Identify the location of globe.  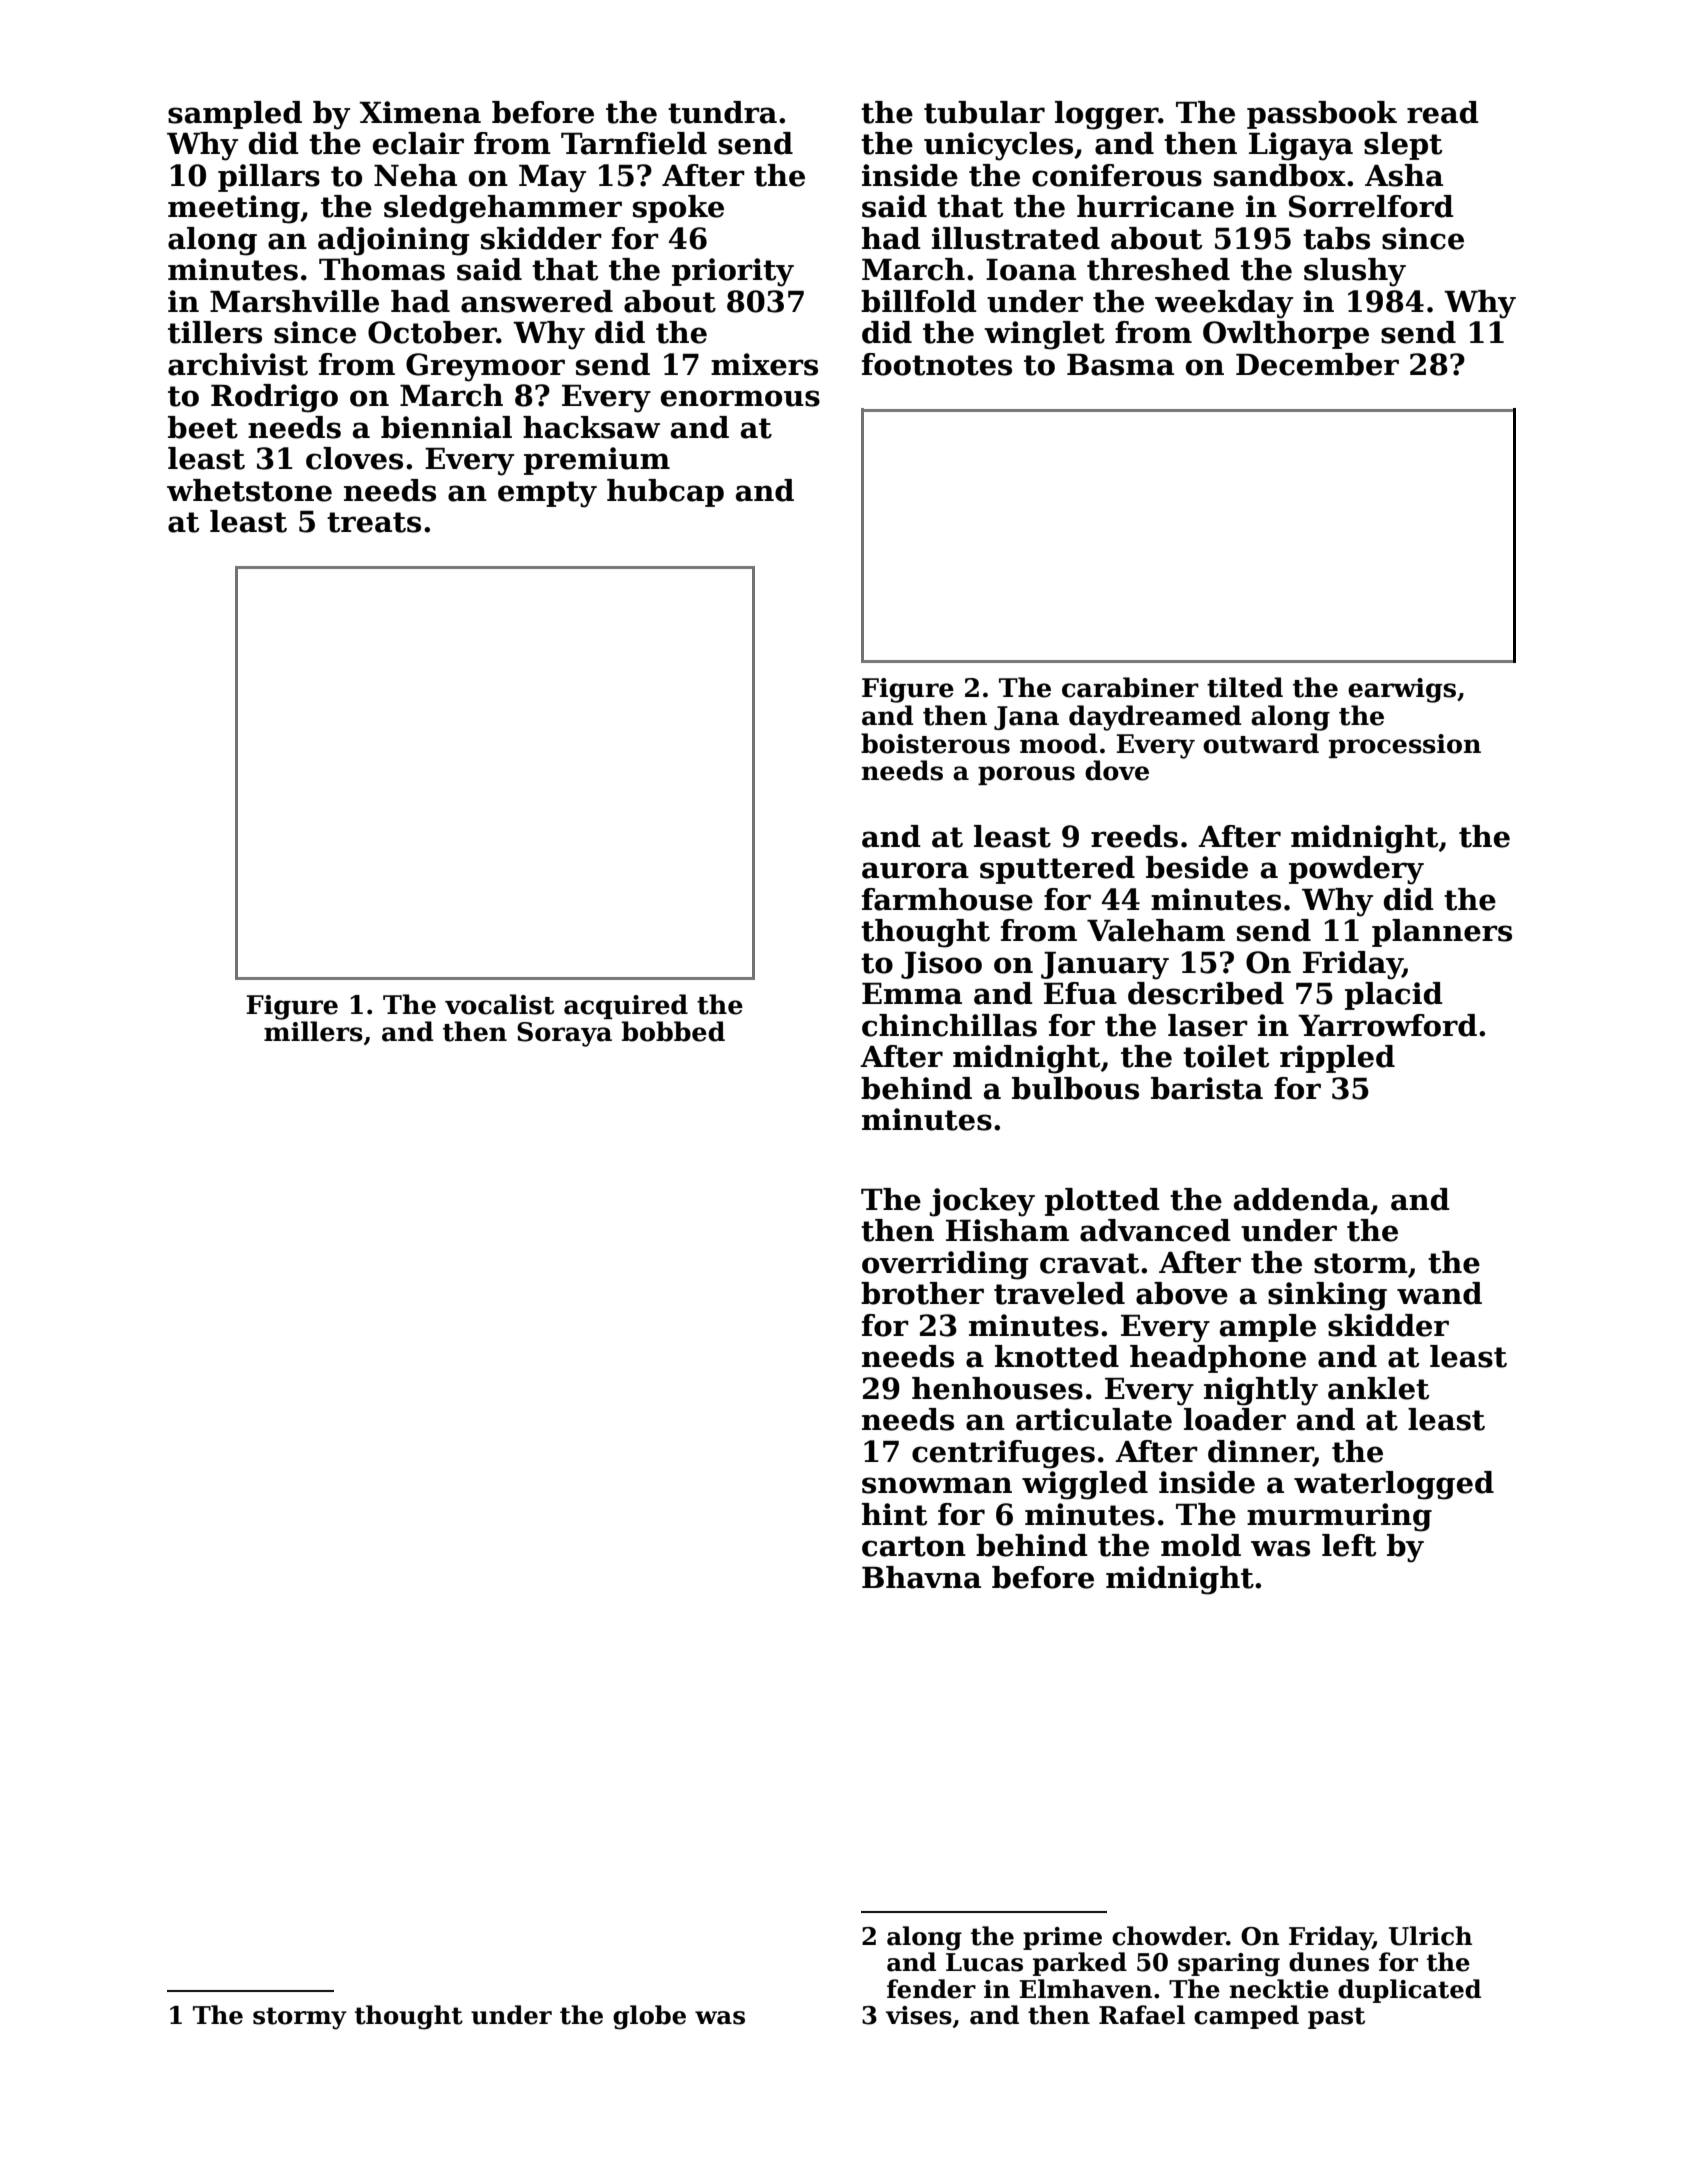
(649, 2017).
